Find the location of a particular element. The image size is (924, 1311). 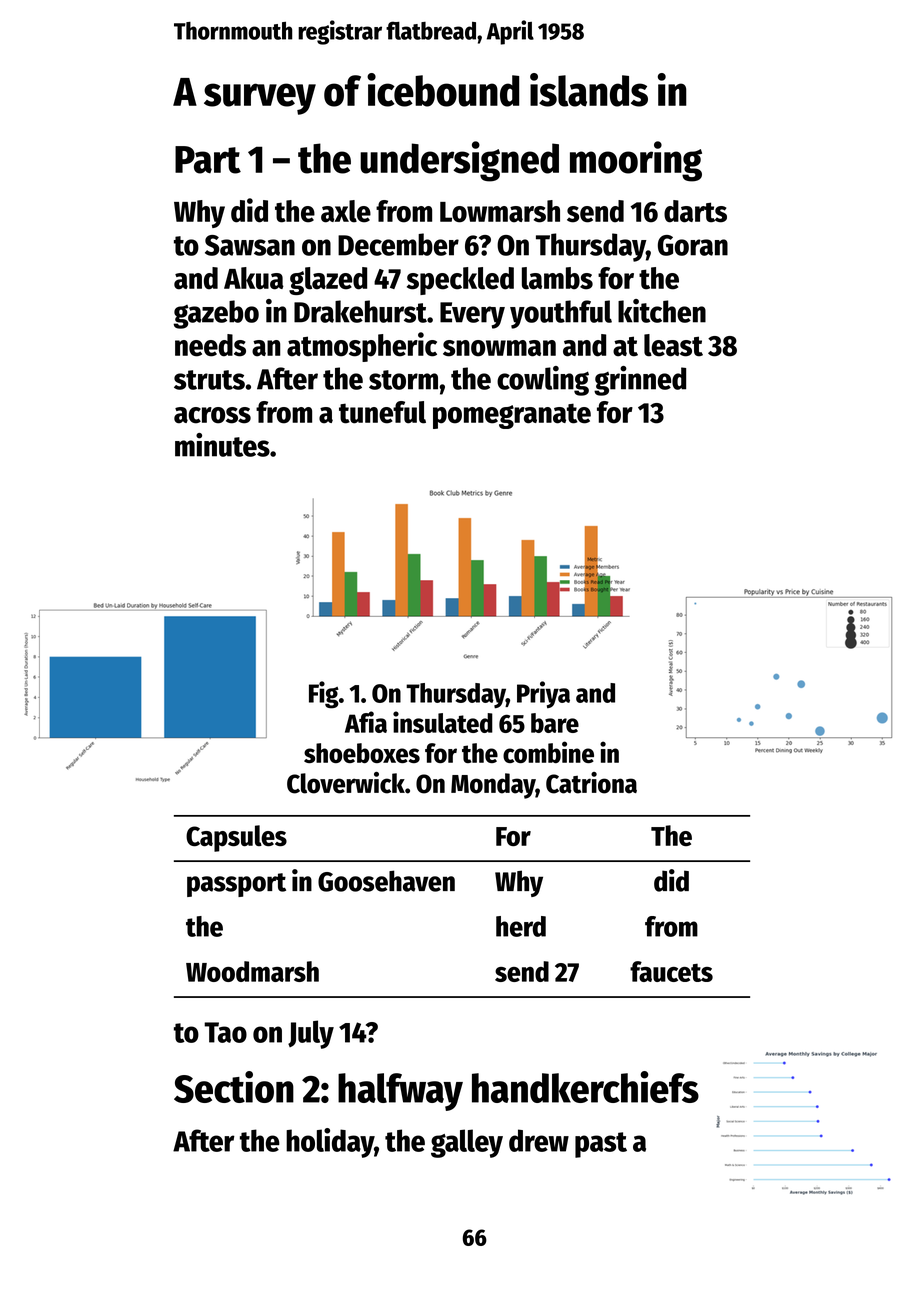

struts is located at coordinates (209, 380).
